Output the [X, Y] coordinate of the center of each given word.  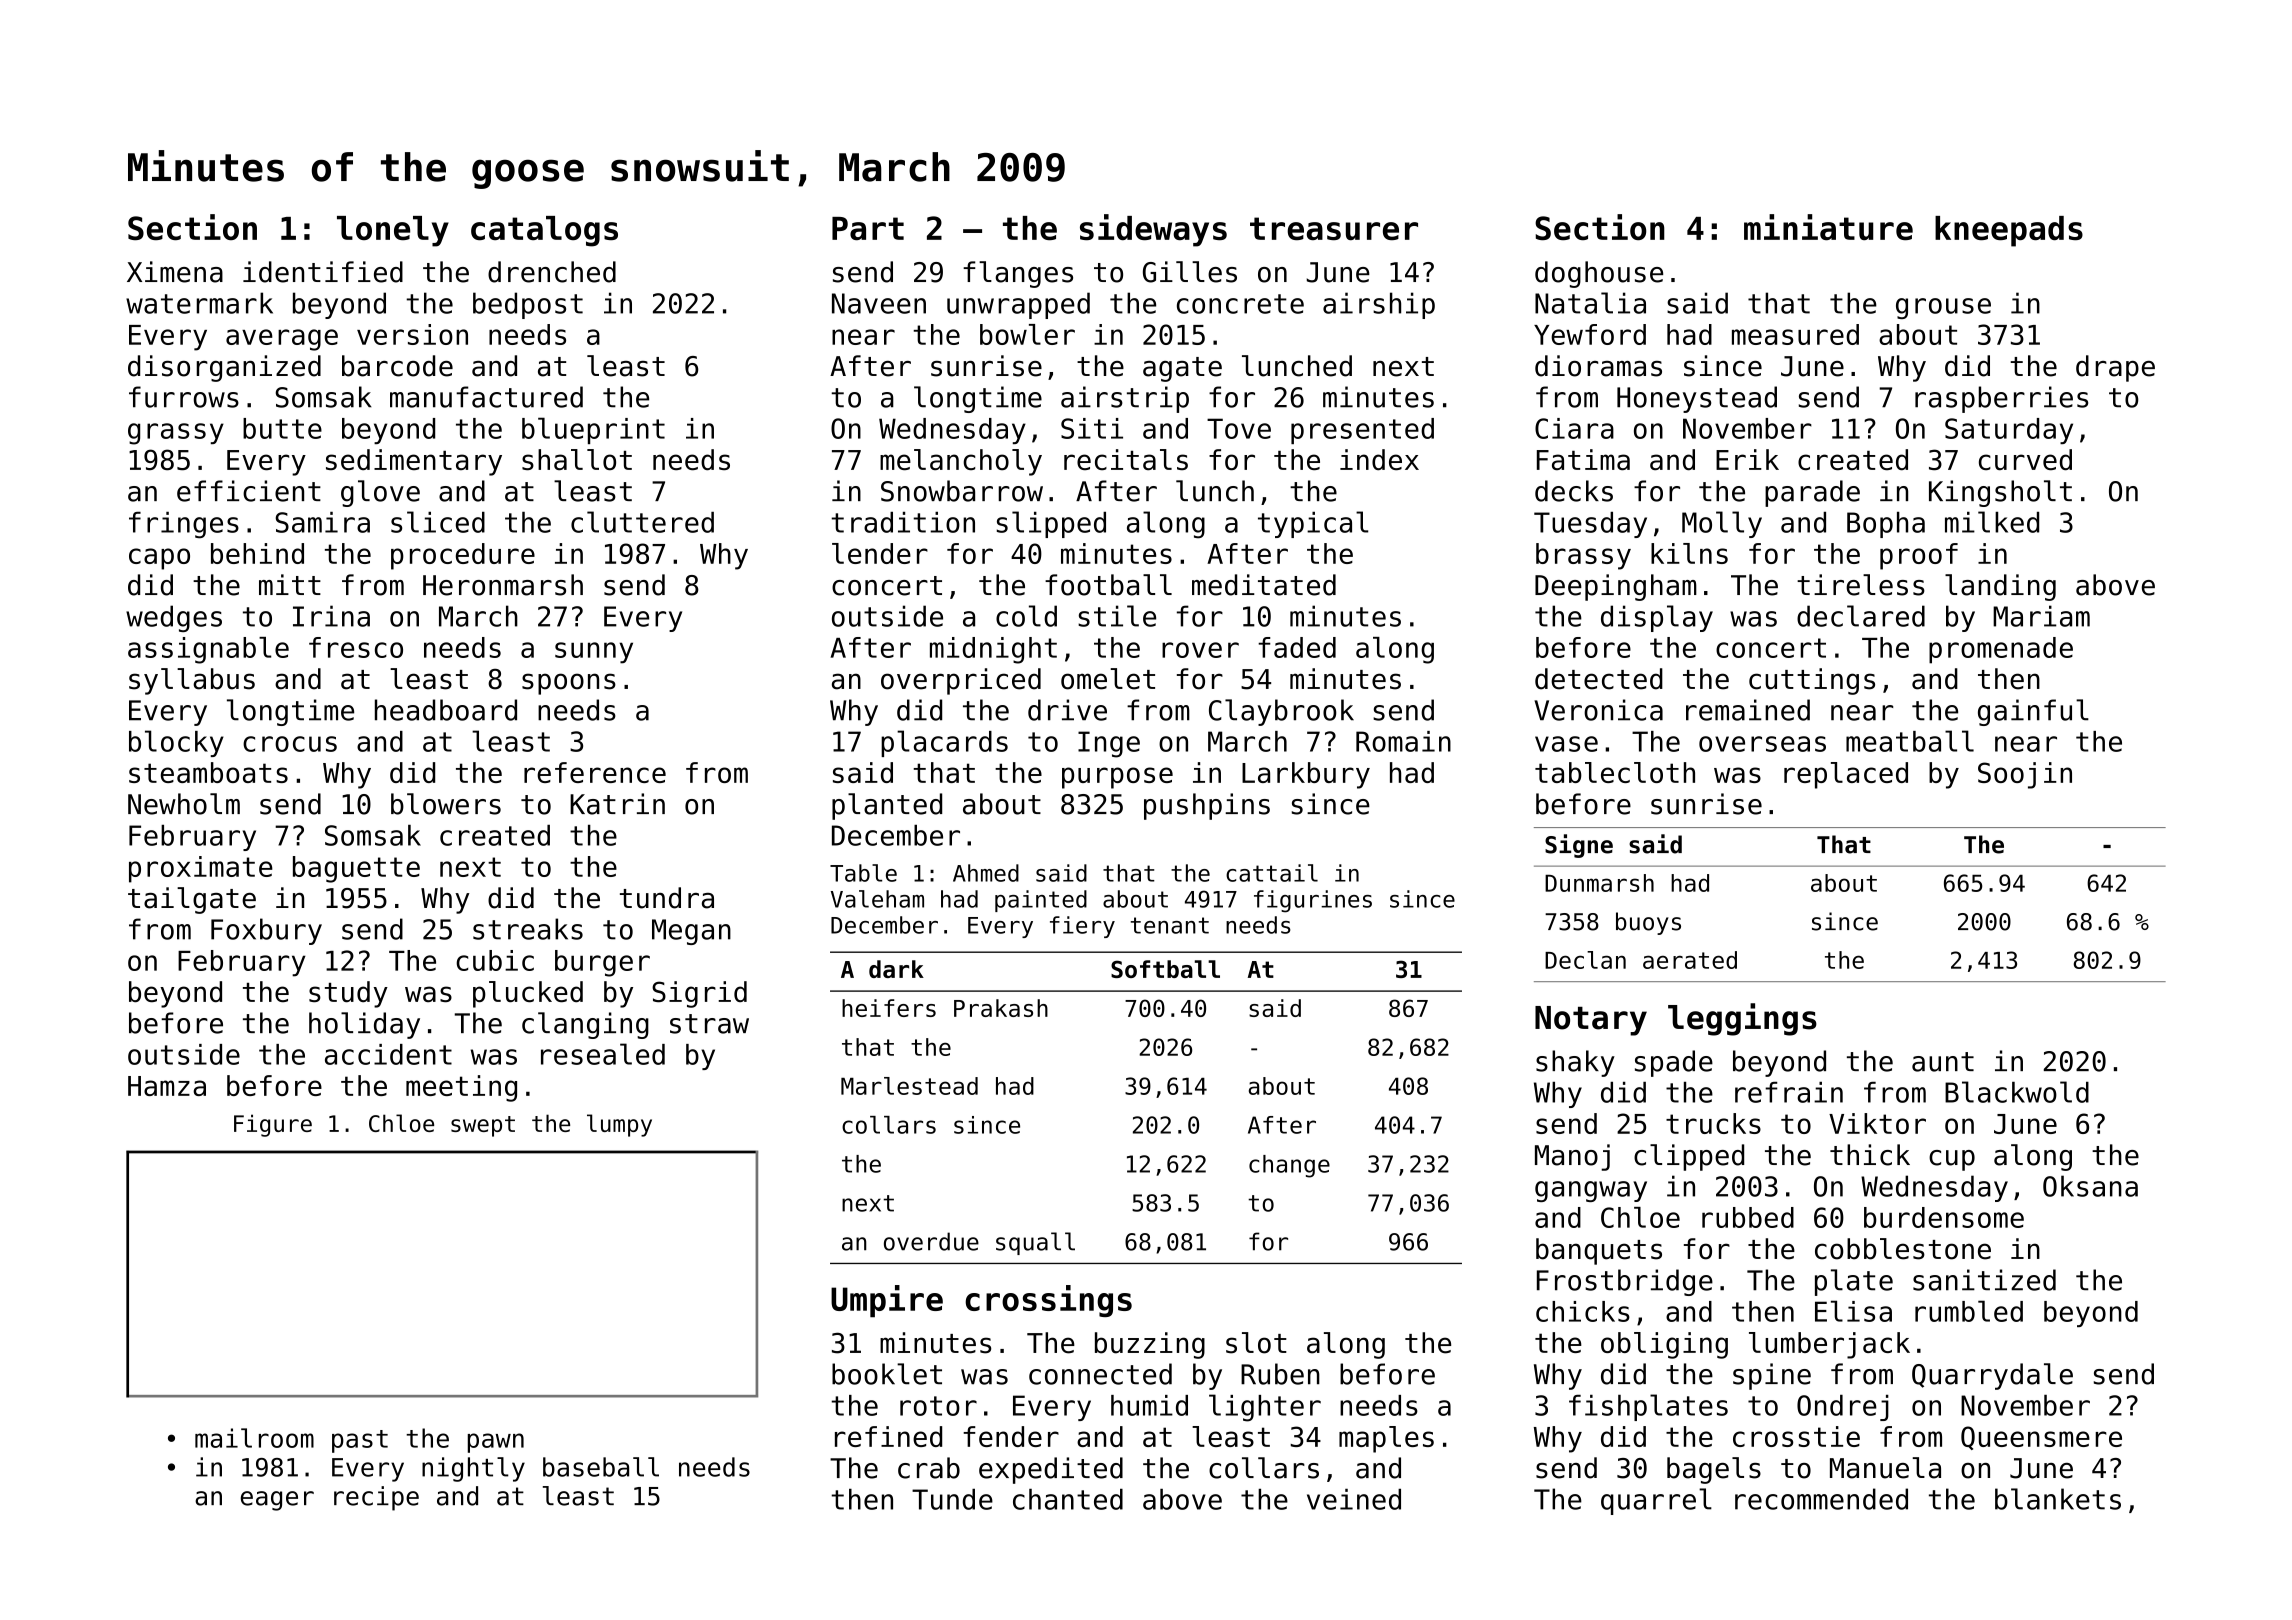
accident [388, 1054]
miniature [1828, 227]
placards [944, 743]
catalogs [544, 231]
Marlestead [909, 1086]
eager [277, 1501]
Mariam [2041, 616]
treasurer [1334, 229]
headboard [446, 710]
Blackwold [2017, 1092]
